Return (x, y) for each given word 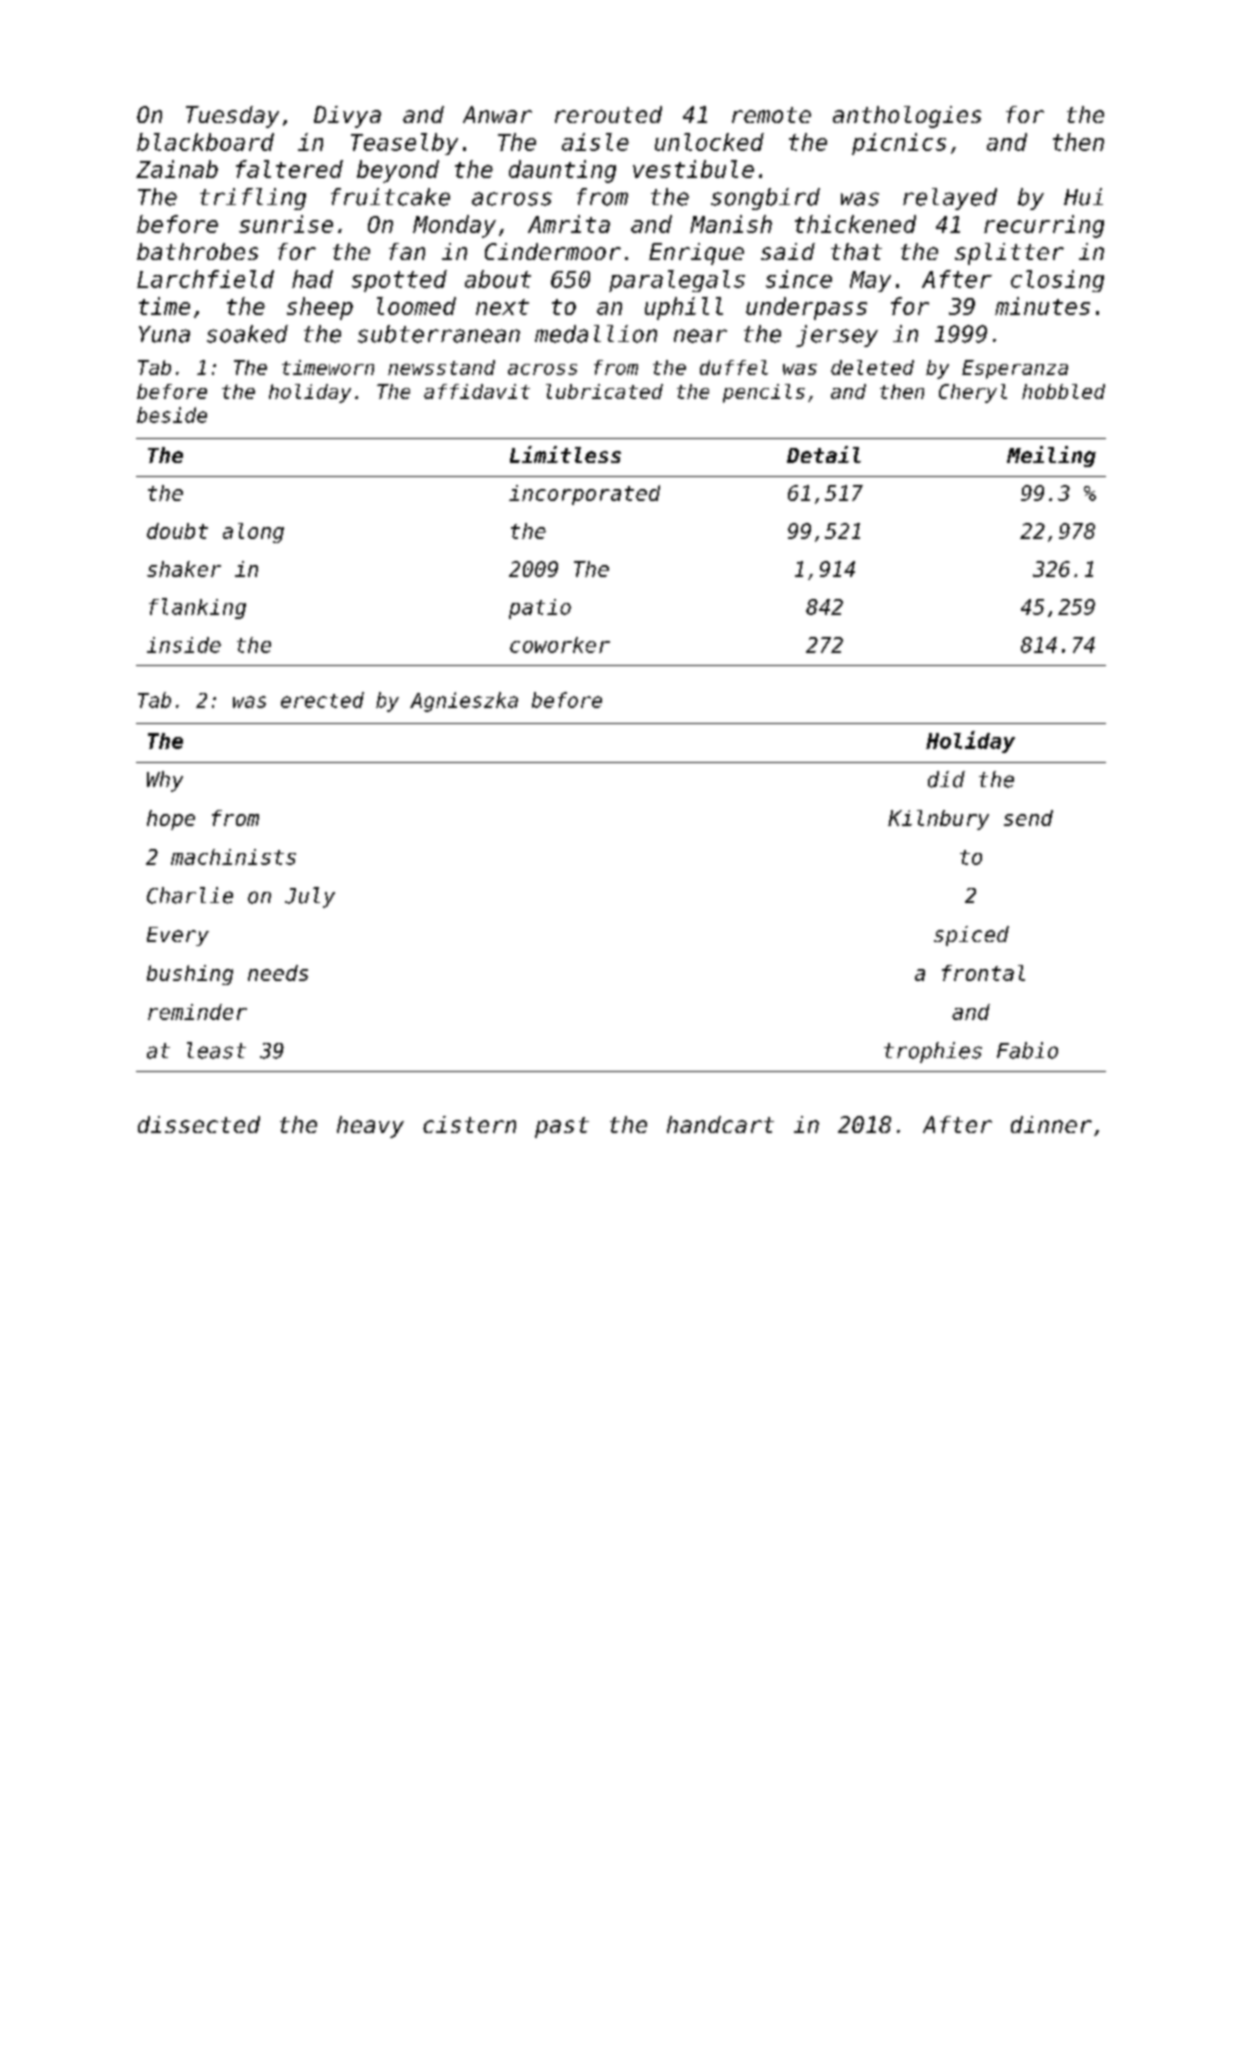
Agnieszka (464, 702)
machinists (233, 857)
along (253, 533)
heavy (370, 1127)
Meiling (1051, 456)
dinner (1051, 1124)
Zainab (177, 169)
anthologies (907, 117)
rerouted (608, 114)
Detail (824, 454)
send (1028, 818)
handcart (720, 1124)
